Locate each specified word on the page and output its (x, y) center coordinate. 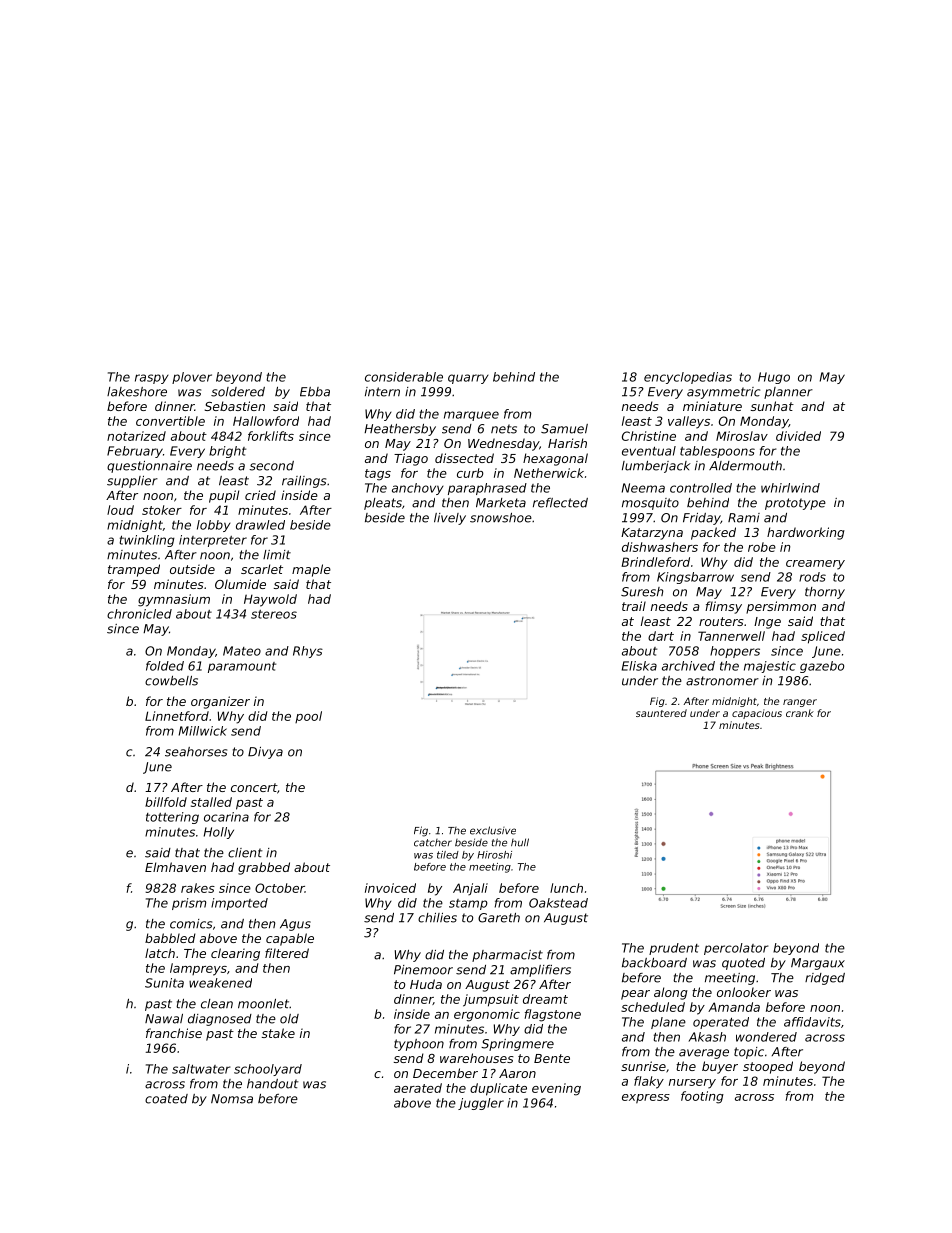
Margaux (818, 964)
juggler (481, 1104)
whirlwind (790, 488)
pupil (224, 496)
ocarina (226, 817)
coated (166, 1099)
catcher (433, 843)
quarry (468, 379)
